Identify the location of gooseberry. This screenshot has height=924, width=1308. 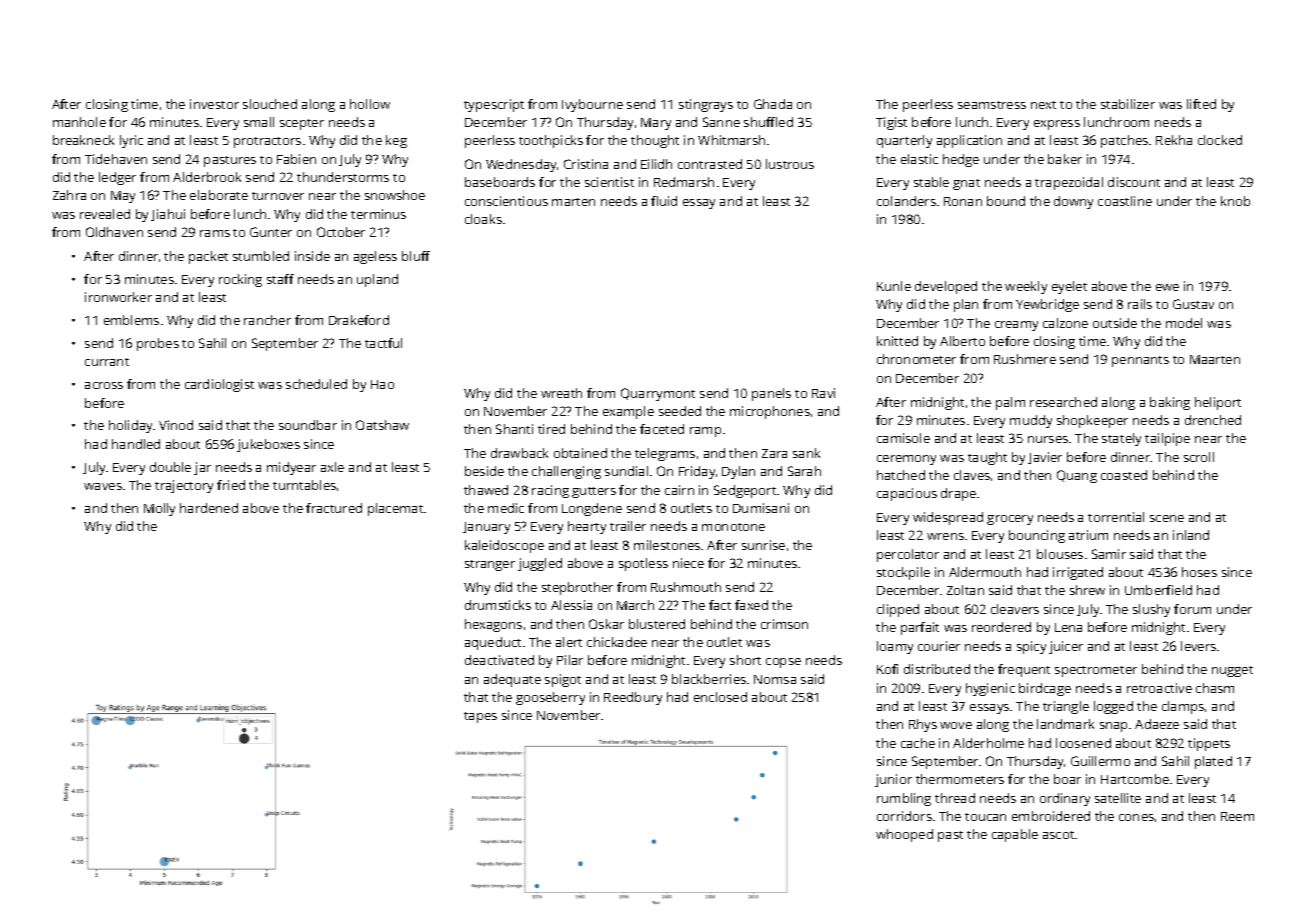
(550, 698).
